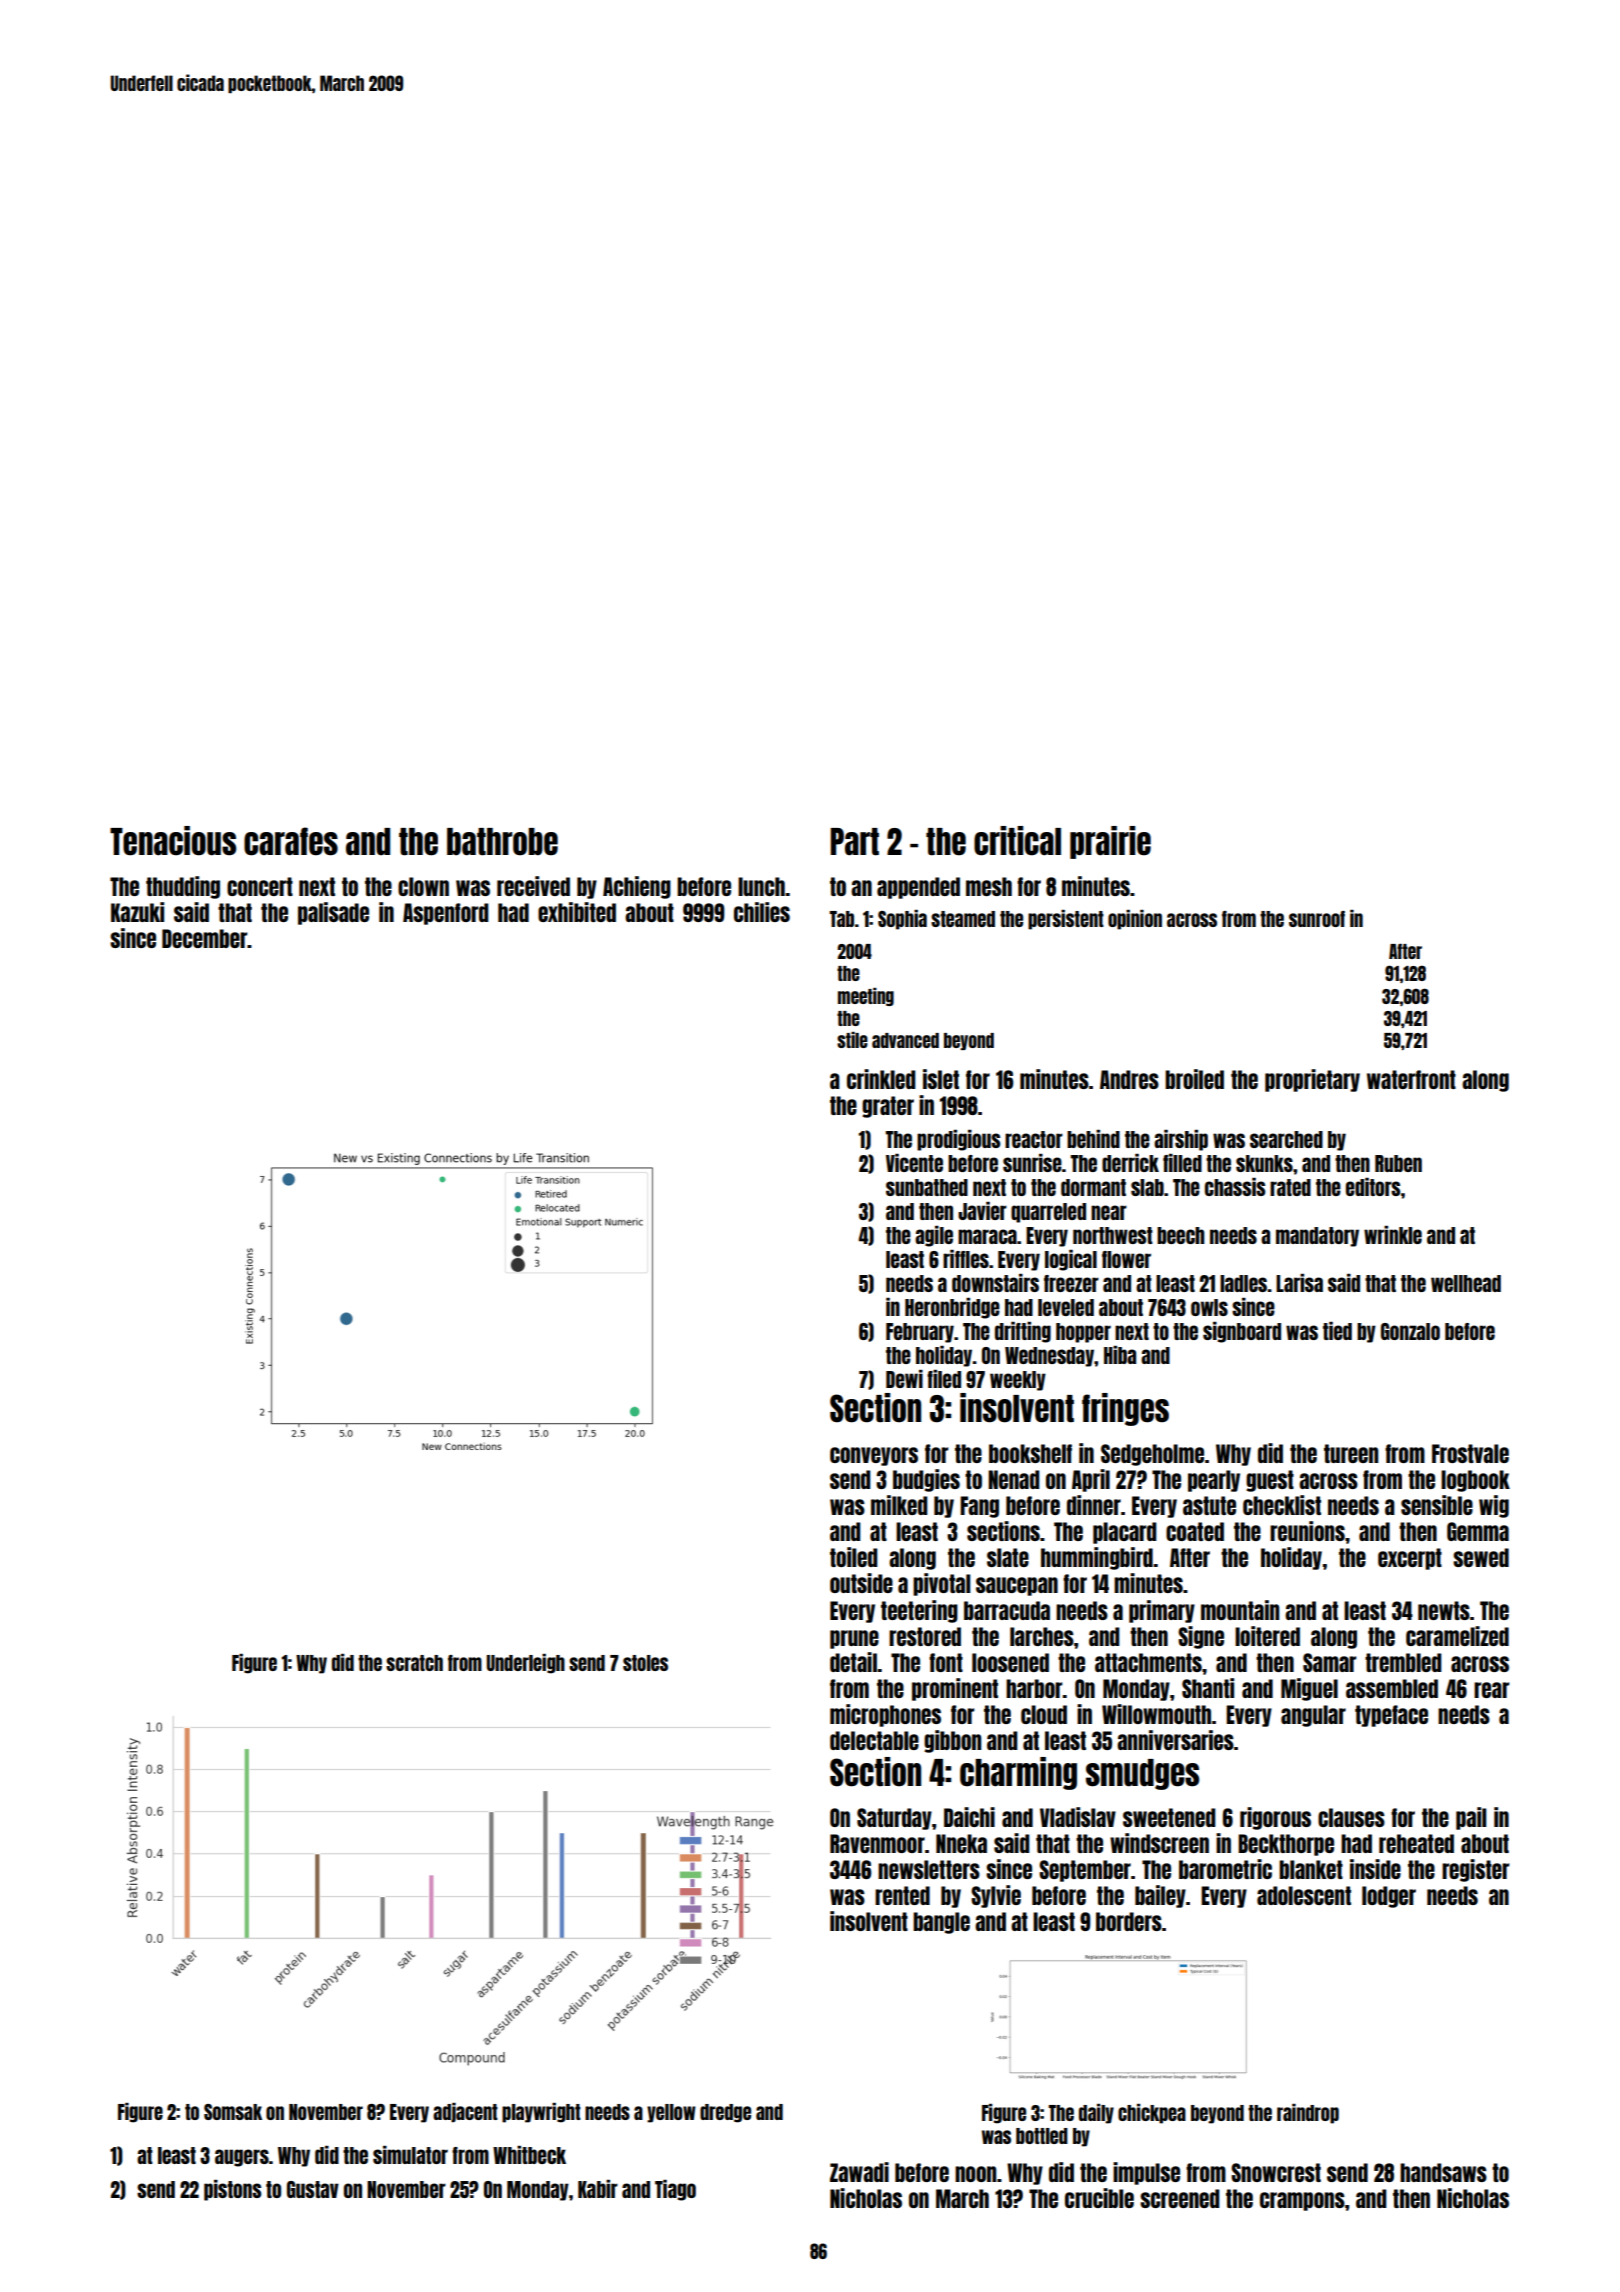  Describe the element at coordinates (313, 2189) in the document. I see `Gustav` at that location.
